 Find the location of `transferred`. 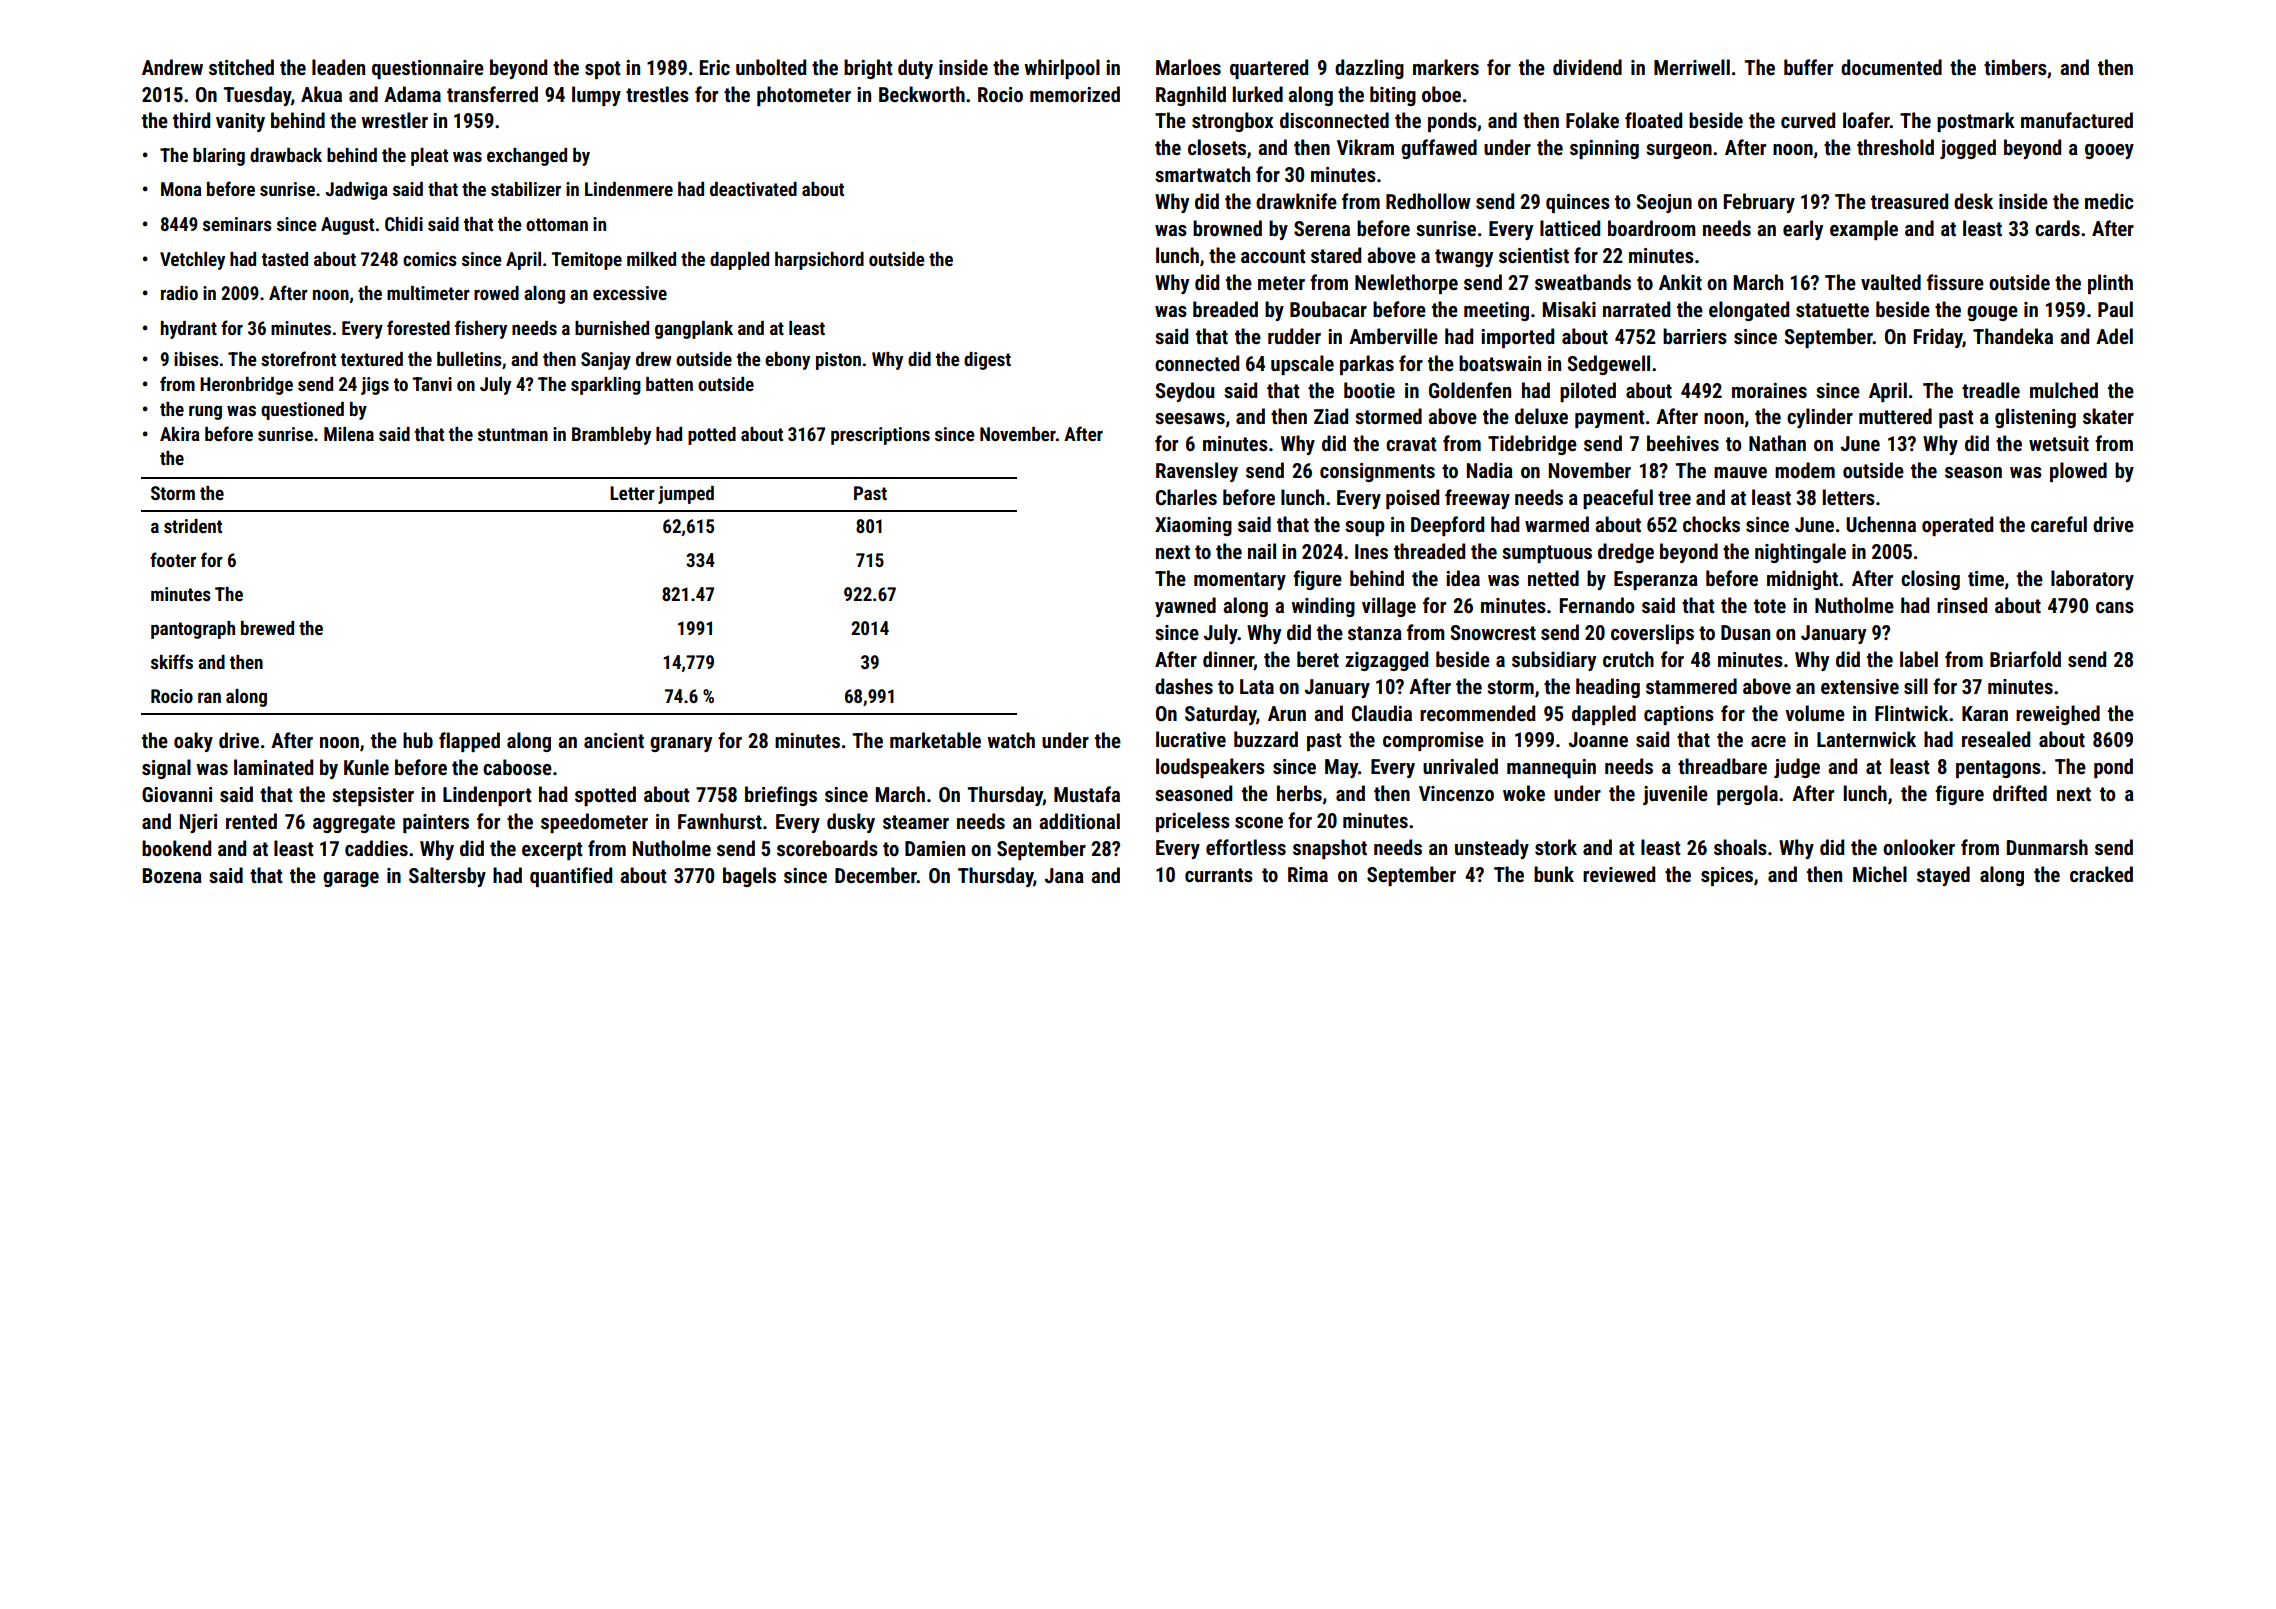

transferred is located at coordinates (492, 94).
